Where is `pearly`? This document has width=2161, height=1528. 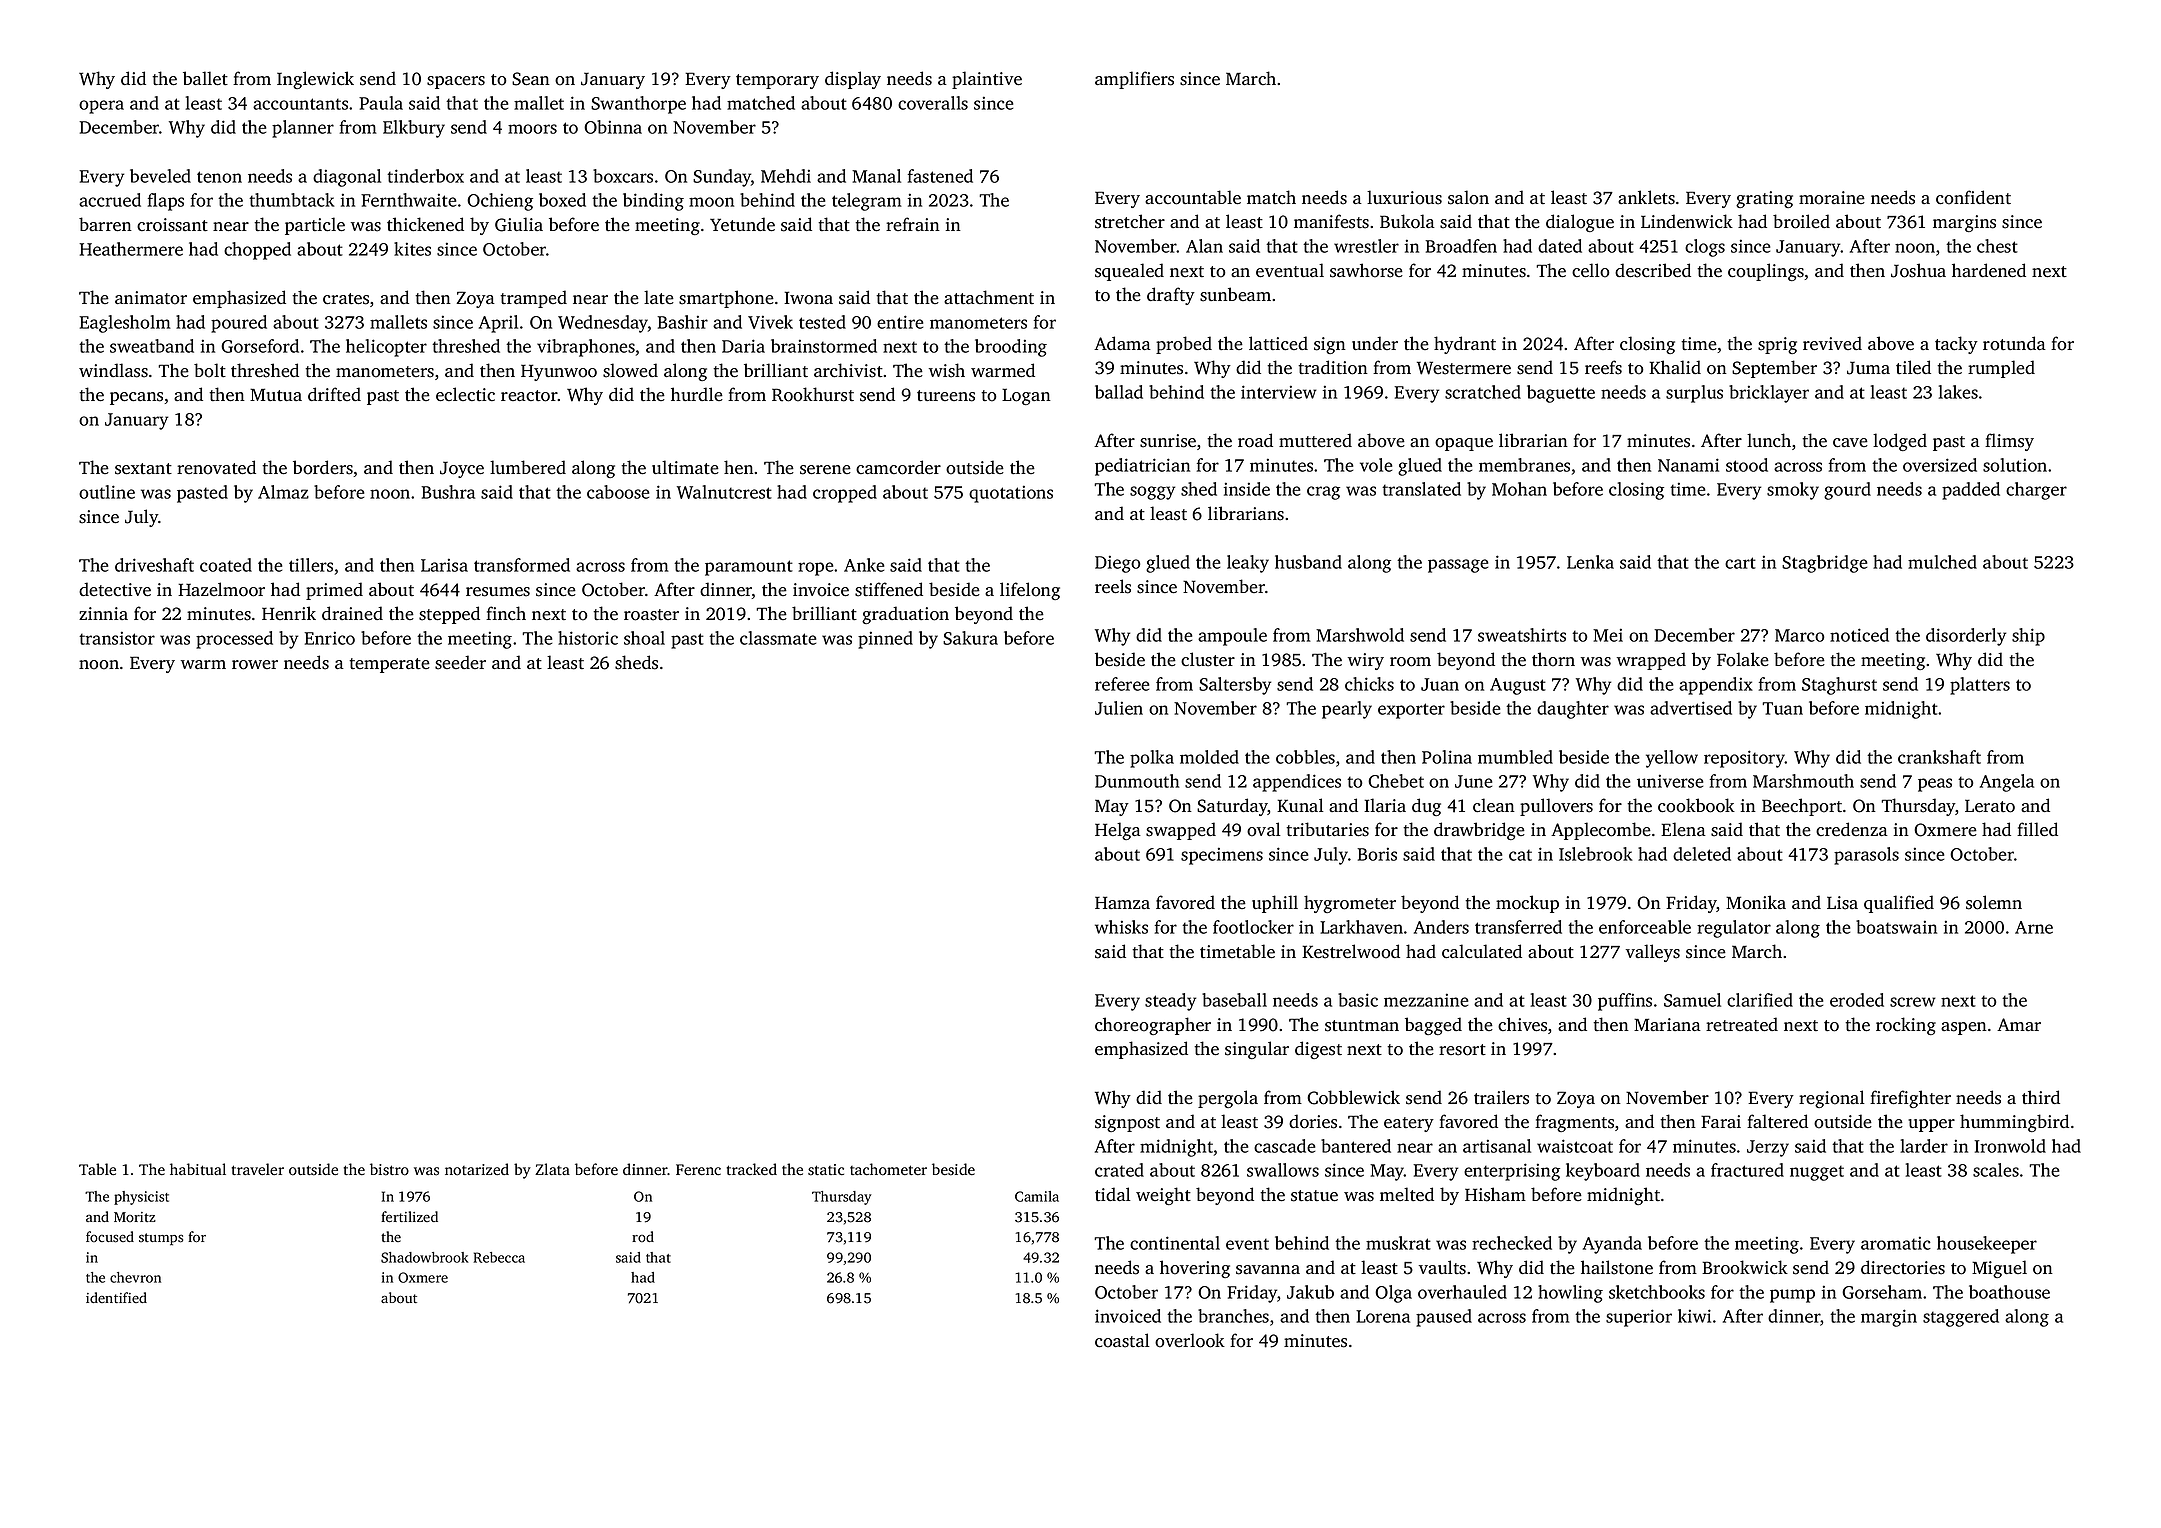
pearly is located at coordinates (1347, 710).
